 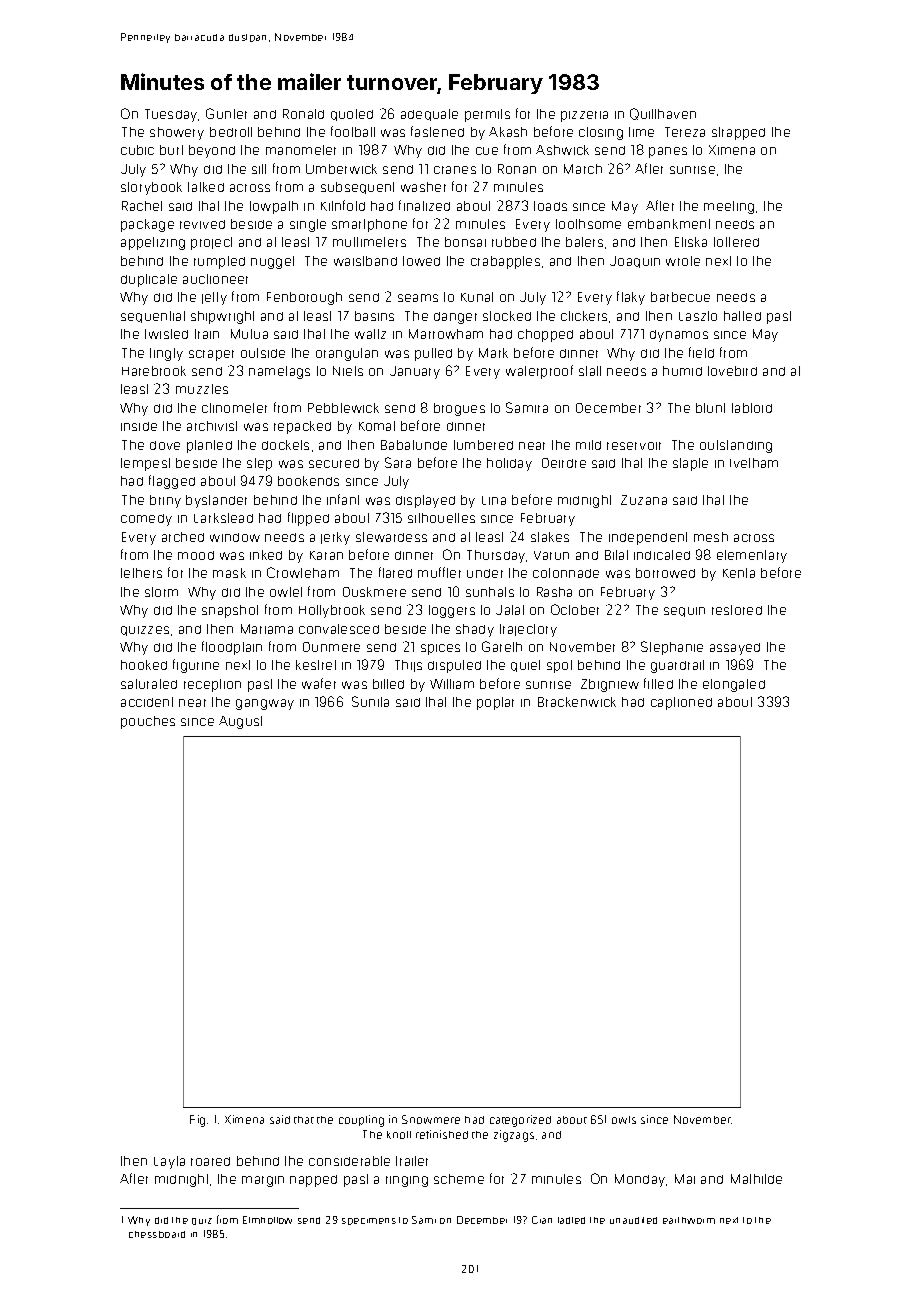 What do you see at coordinates (494, 500) in the document?
I see `Lina` at bounding box center [494, 500].
